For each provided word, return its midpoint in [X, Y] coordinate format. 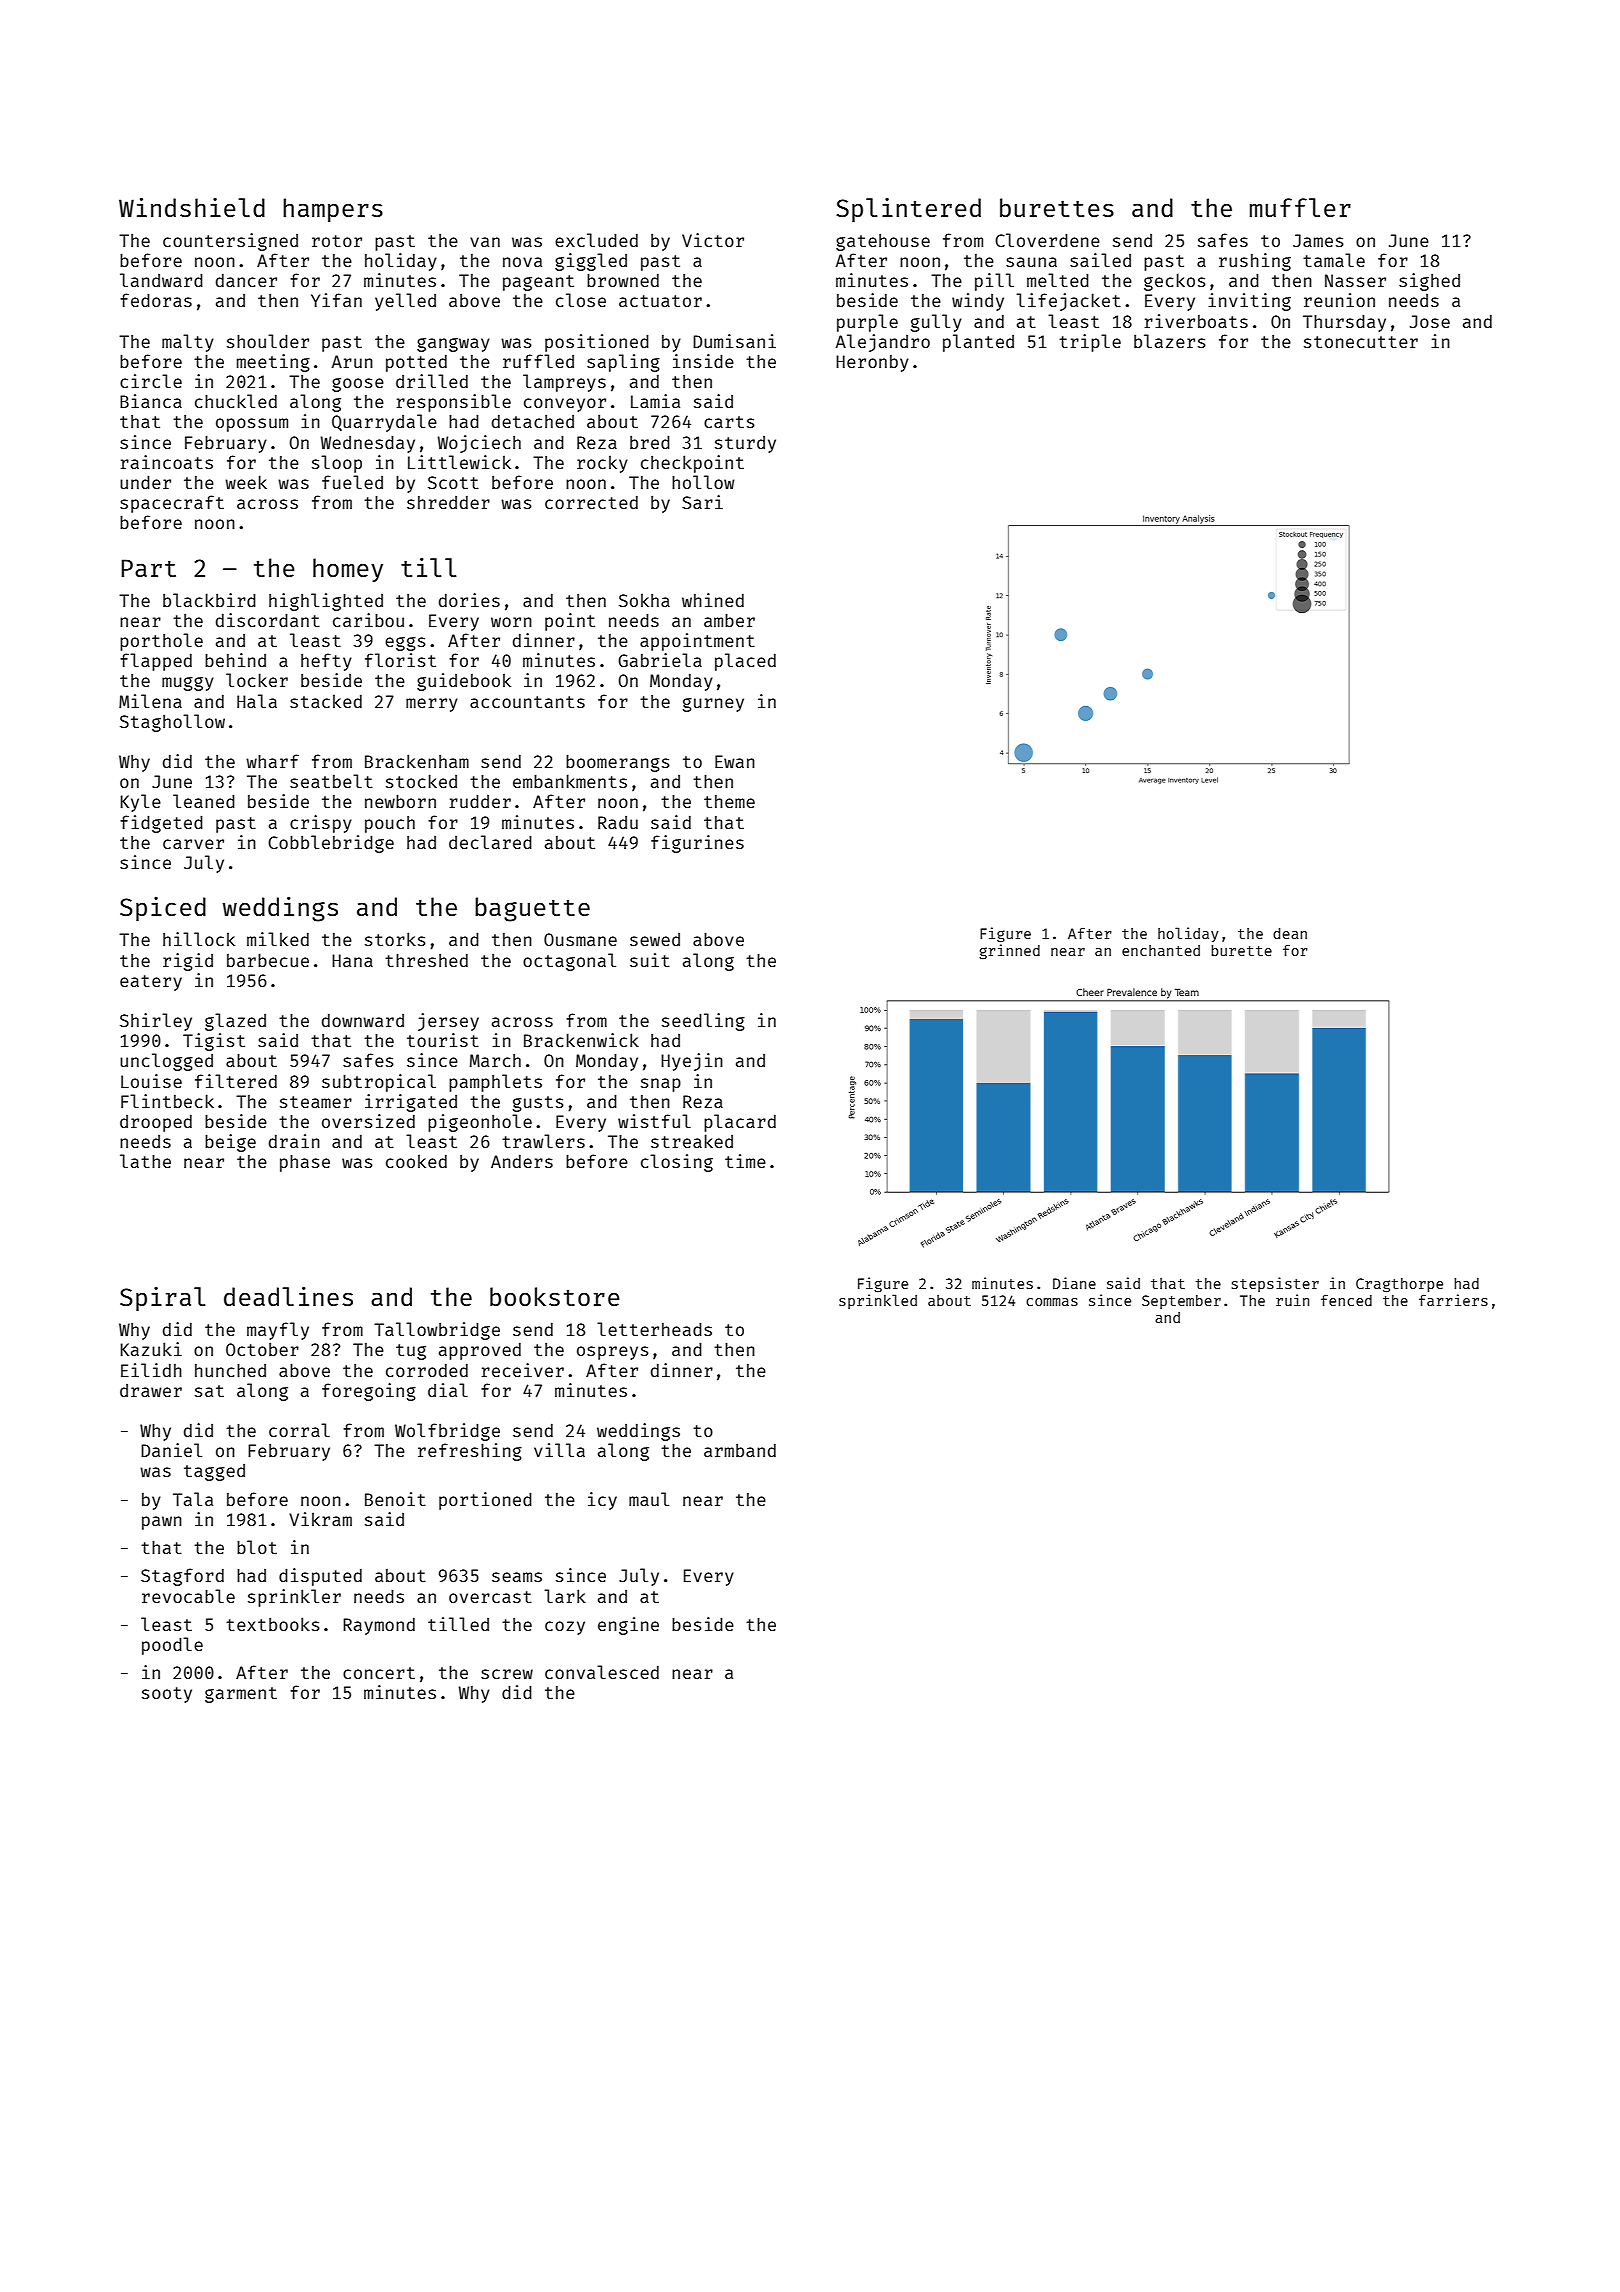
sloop [337, 464]
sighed [1429, 282]
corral [299, 1430]
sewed [655, 939]
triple [1090, 343]
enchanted [1161, 950]
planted [978, 343]
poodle [172, 1646]
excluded [596, 240]
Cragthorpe [1399, 1285]
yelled [405, 302]
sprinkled [878, 1301]
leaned [204, 801]
